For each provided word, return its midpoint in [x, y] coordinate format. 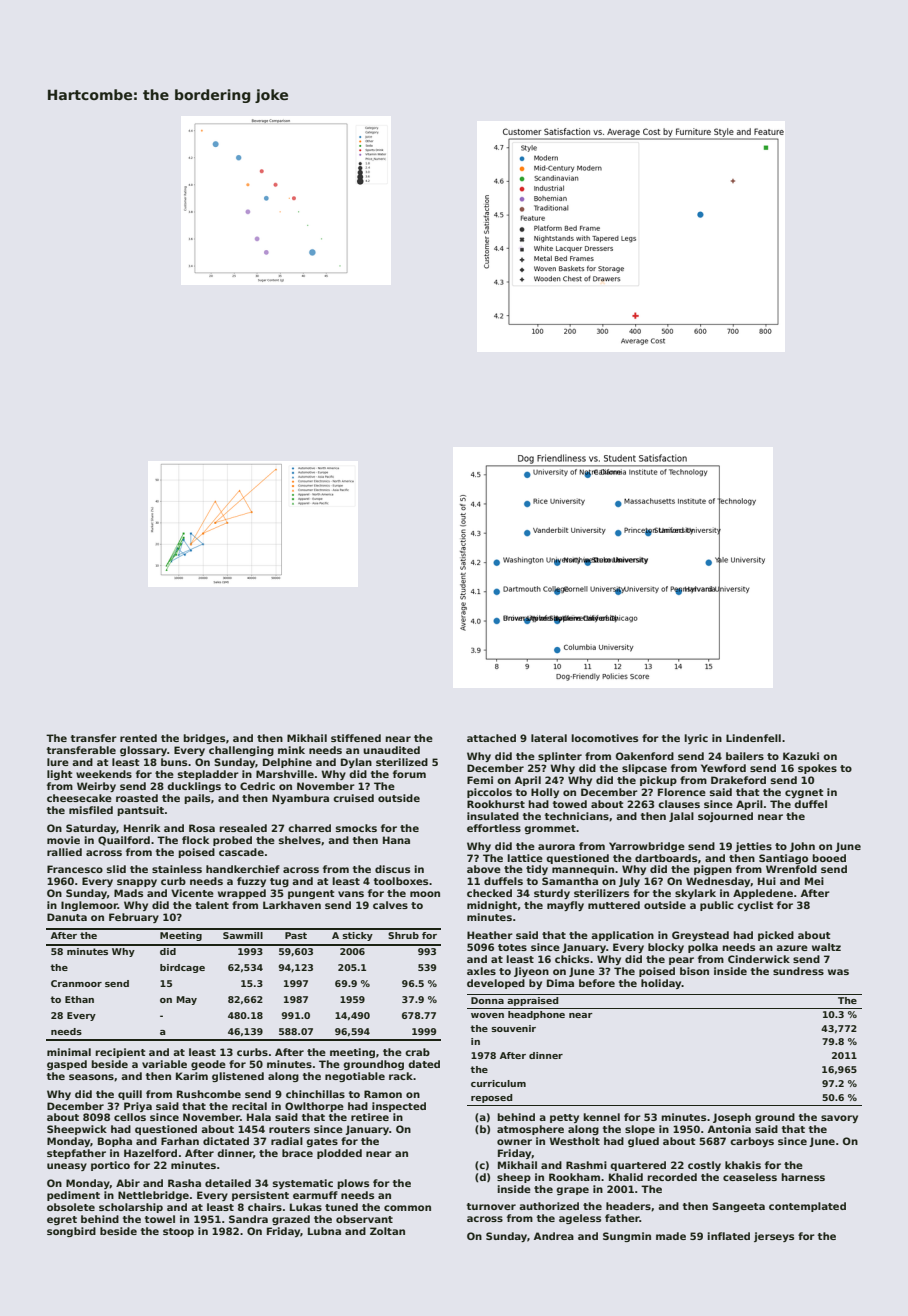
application [622, 936]
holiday [661, 984]
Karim [192, 1076]
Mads [128, 893]
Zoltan [387, 1231]
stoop [178, 1232]
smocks [356, 828]
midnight [492, 906]
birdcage [182, 968]
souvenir [513, 1028]
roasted [137, 798]
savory [839, 1119]
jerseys [774, 1237]
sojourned [725, 817]
